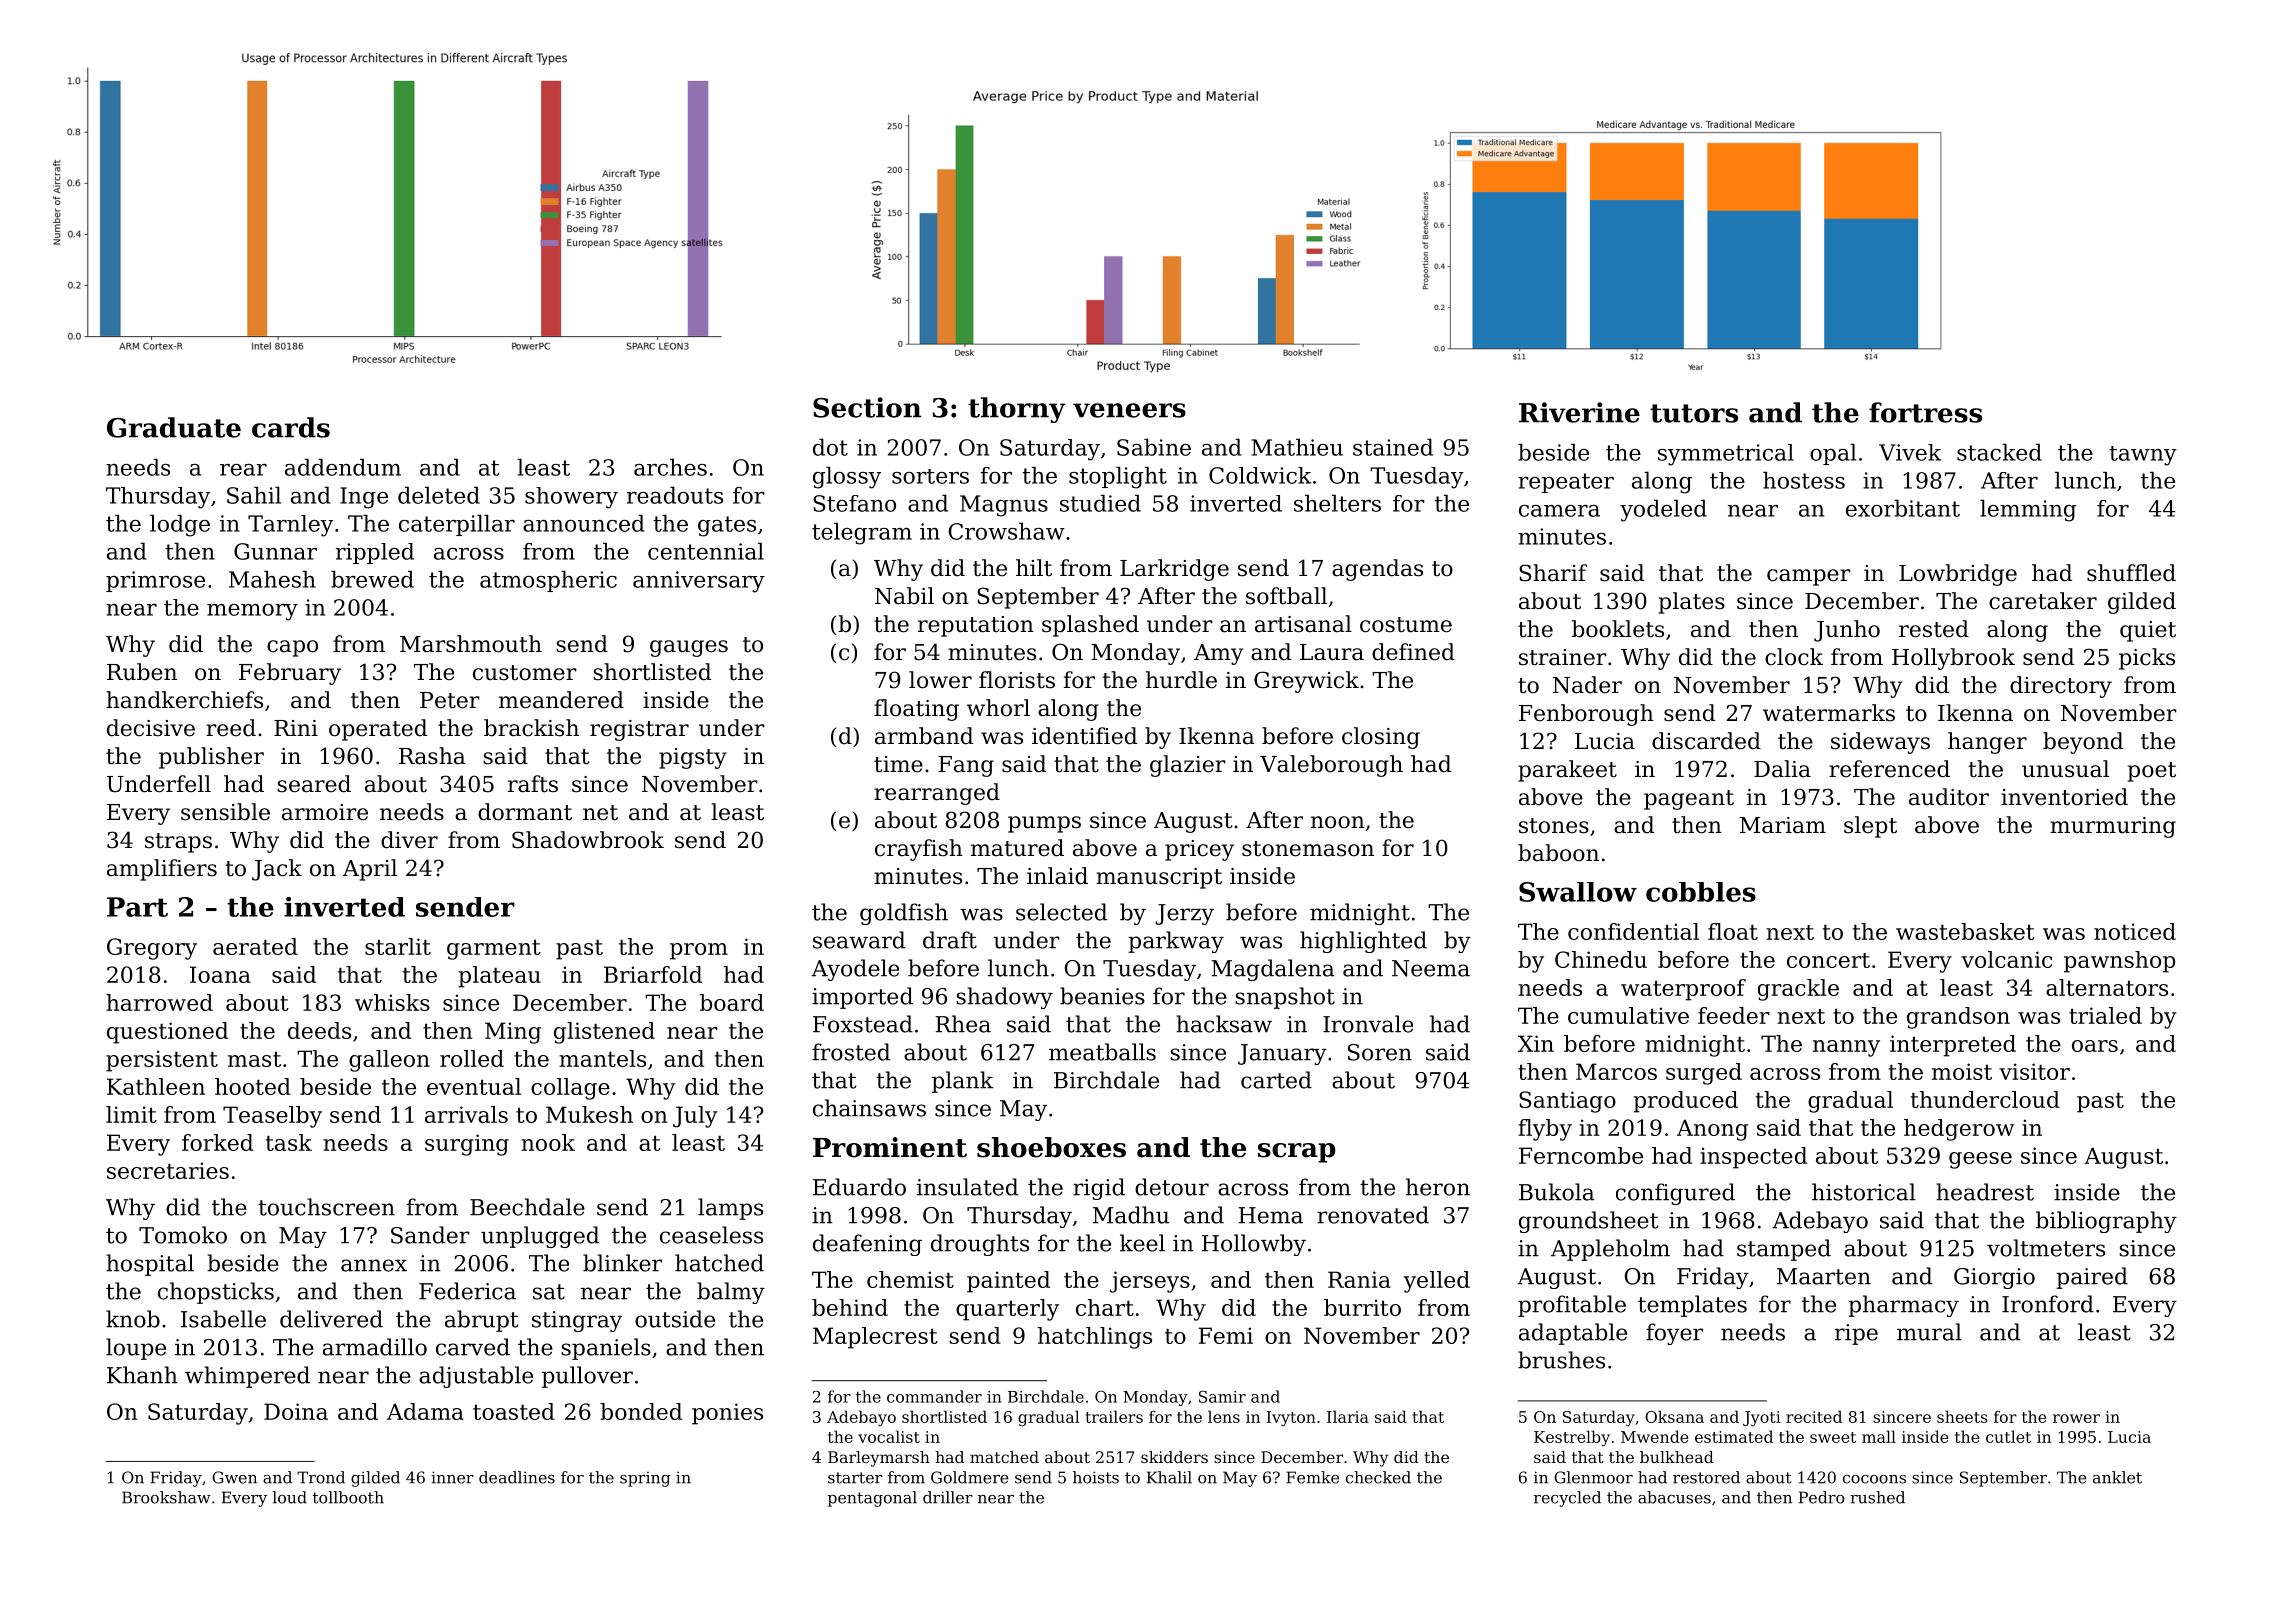 Image resolution: width=2282 pixels, height=1614 pixels. What do you see at coordinates (548, 581) in the page?
I see `atmospheric` at bounding box center [548, 581].
